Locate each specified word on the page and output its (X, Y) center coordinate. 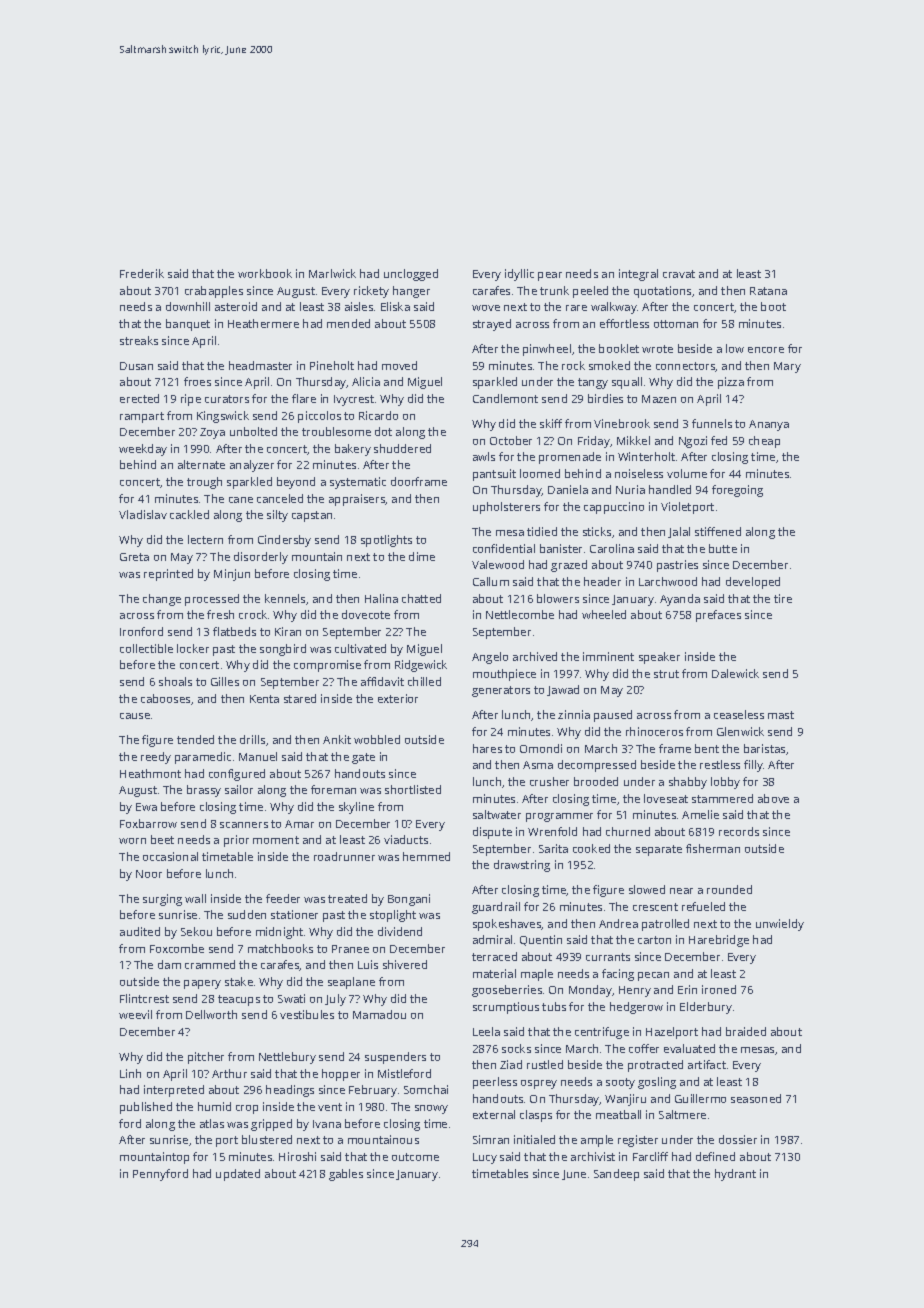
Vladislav (143, 514)
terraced (494, 956)
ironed (719, 989)
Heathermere (263, 323)
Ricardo (378, 415)
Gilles (225, 681)
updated (238, 1175)
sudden (247, 914)
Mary (787, 367)
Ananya (769, 425)
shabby (688, 783)
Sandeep (616, 1175)
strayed (492, 325)
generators (501, 691)
